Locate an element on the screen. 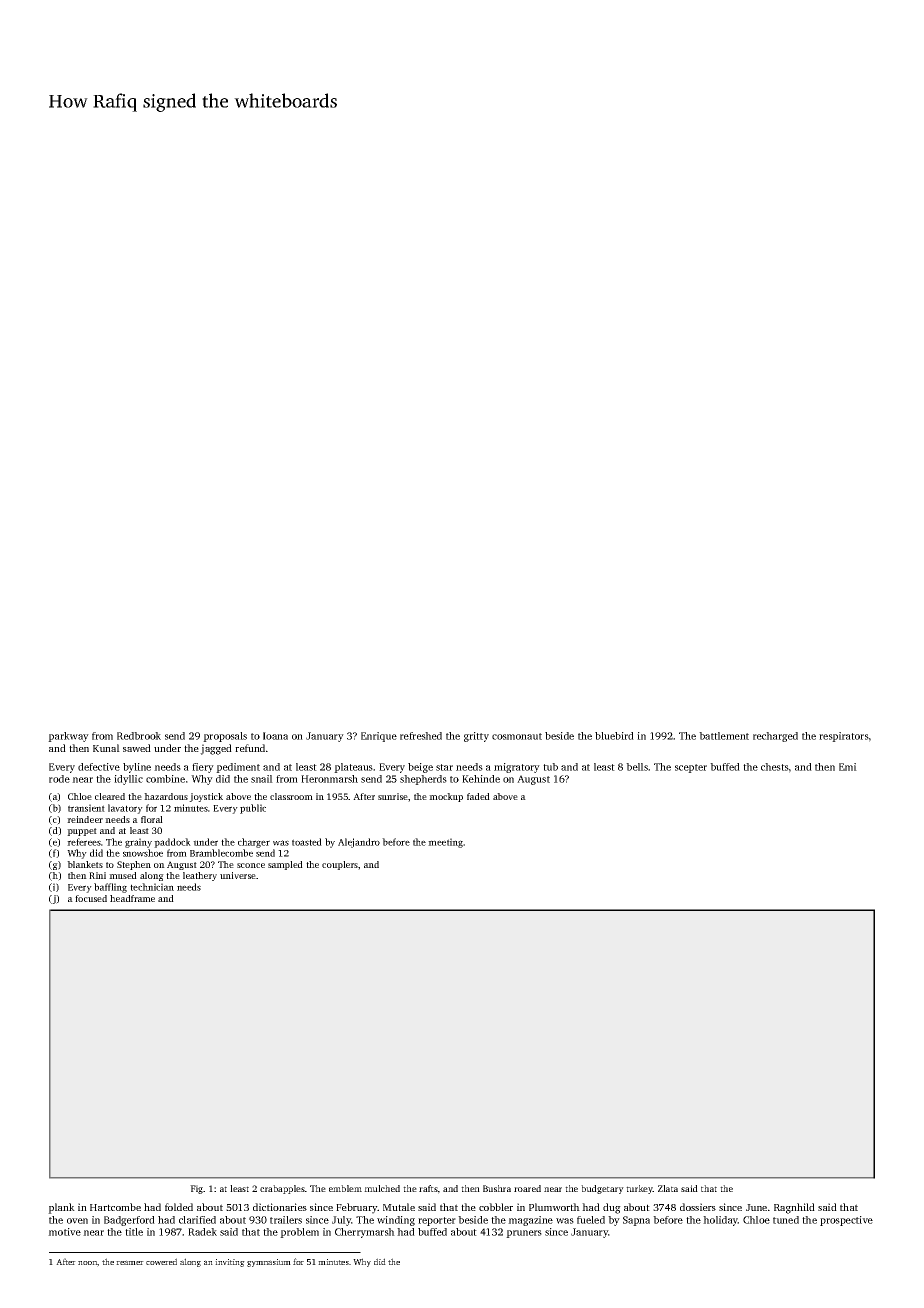 The image size is (924, 1308). scepter is located at coordinates (691, 768).
